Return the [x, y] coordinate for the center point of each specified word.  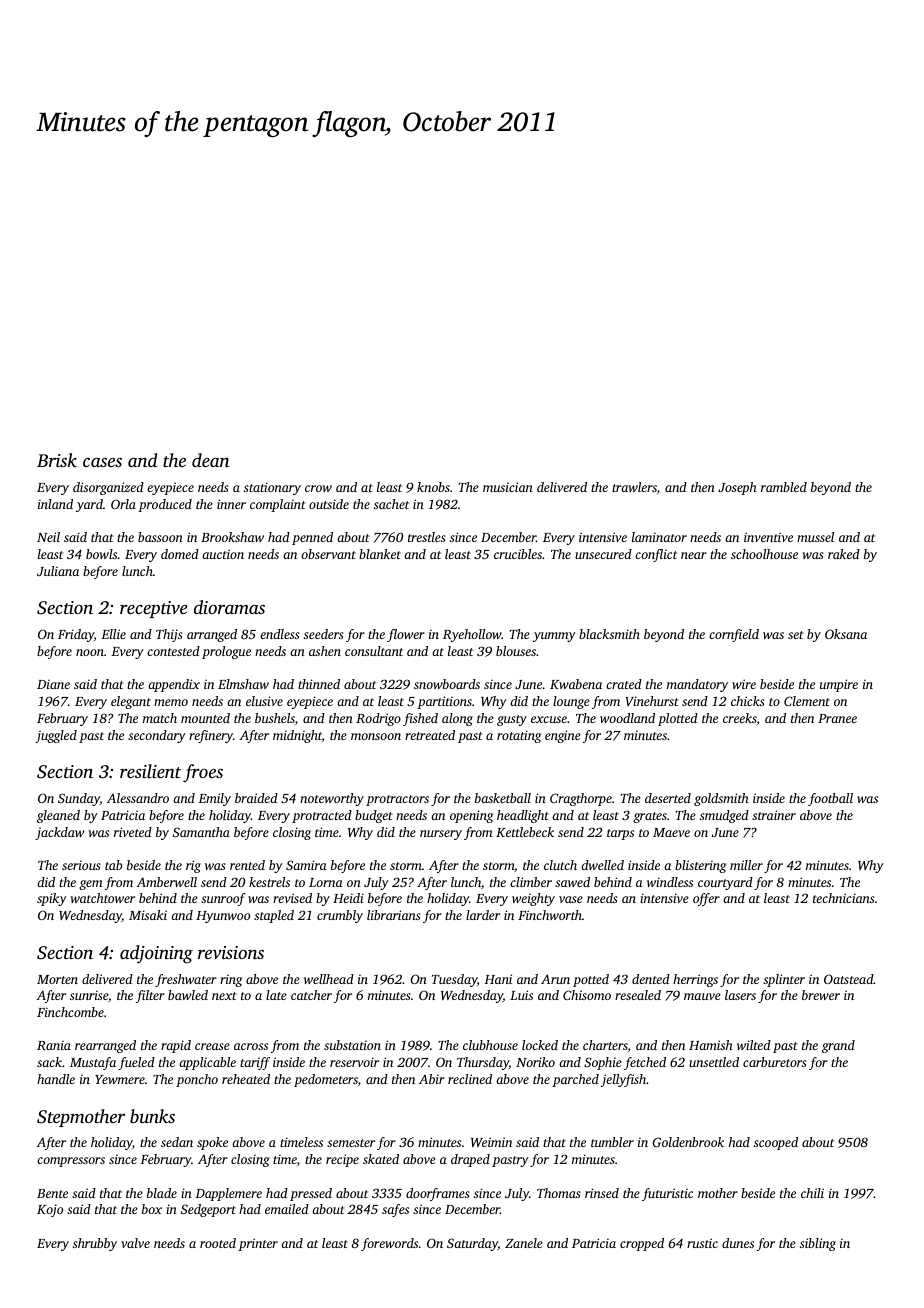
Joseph [737, 488]
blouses [516, 651]
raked [844, 554]
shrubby [95, 1244]
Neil [48, 537]
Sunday [79, 799]
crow [318, 488]
